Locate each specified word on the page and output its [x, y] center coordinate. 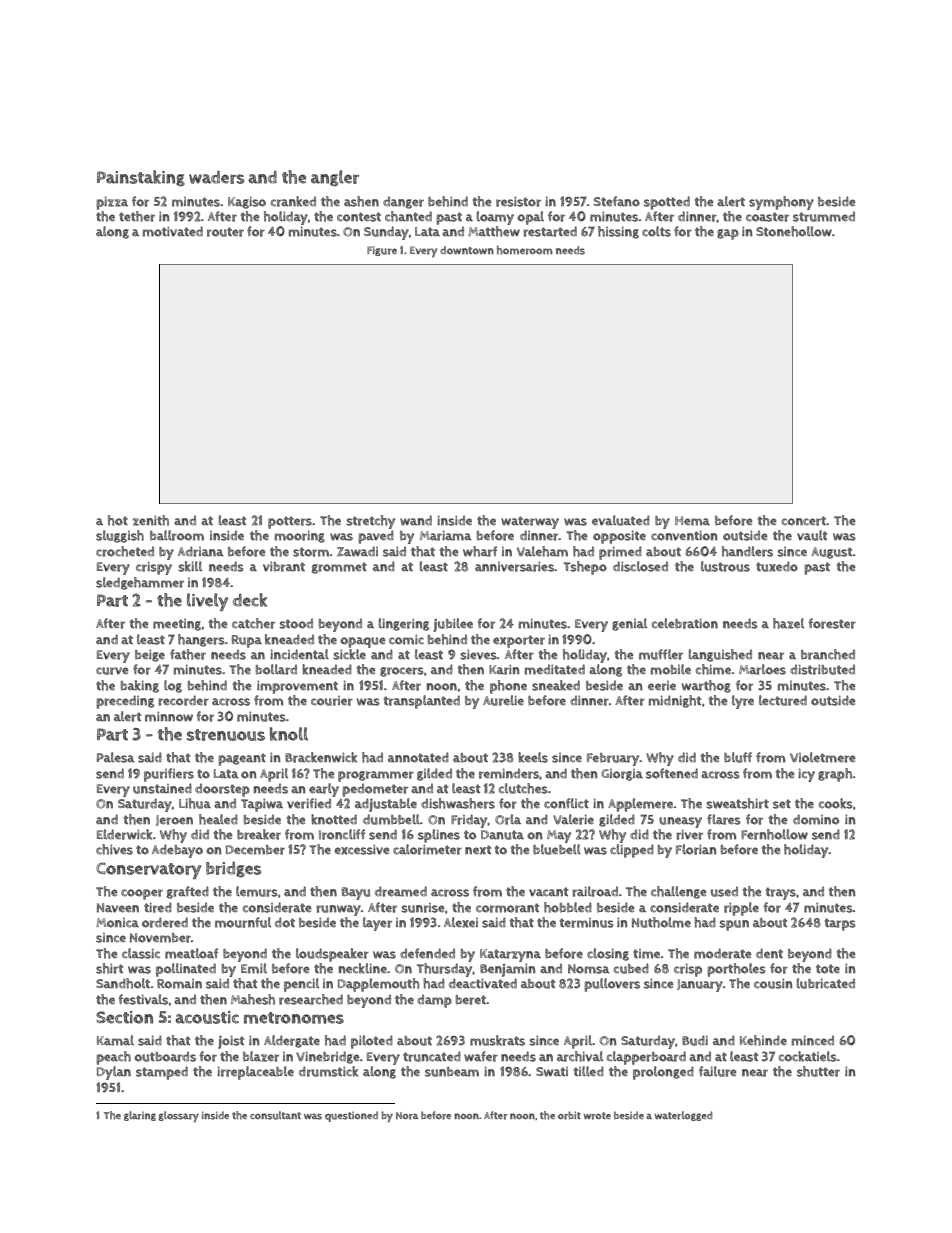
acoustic [207, 1017]
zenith [150, 520]
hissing [618, 232]
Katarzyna [510, 955]
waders [216, 177]
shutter [818, 1071]
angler [335, 178]
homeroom [525, 250]
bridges [233, 869]
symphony [781, 203]
